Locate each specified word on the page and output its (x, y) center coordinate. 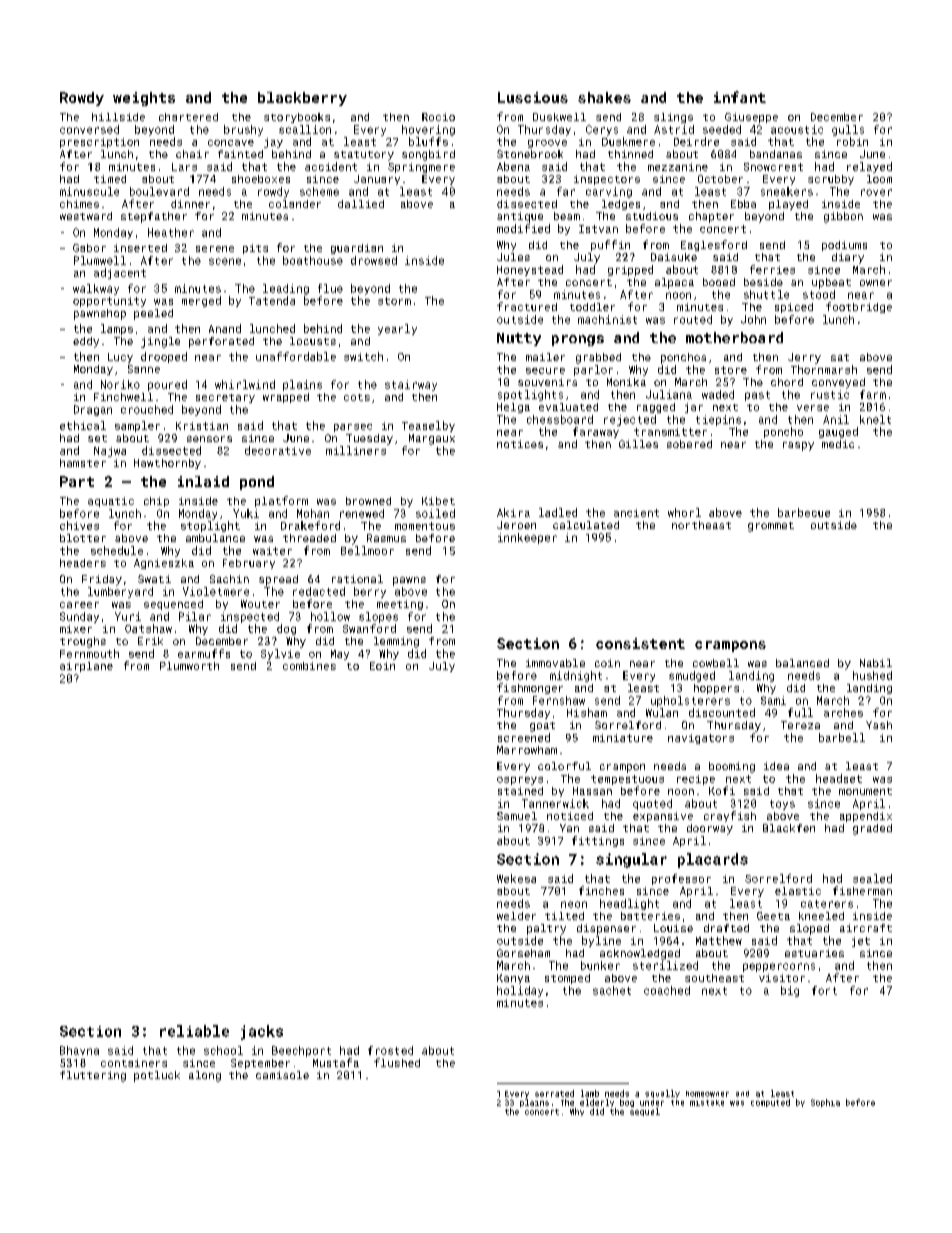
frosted (390, 1050)
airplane (86, 667)
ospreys (520, 781)
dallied (361, 204)
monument (865, 791)
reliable (194, 1031)
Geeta (773, 916)
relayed (869, 167)
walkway (96, 289)
